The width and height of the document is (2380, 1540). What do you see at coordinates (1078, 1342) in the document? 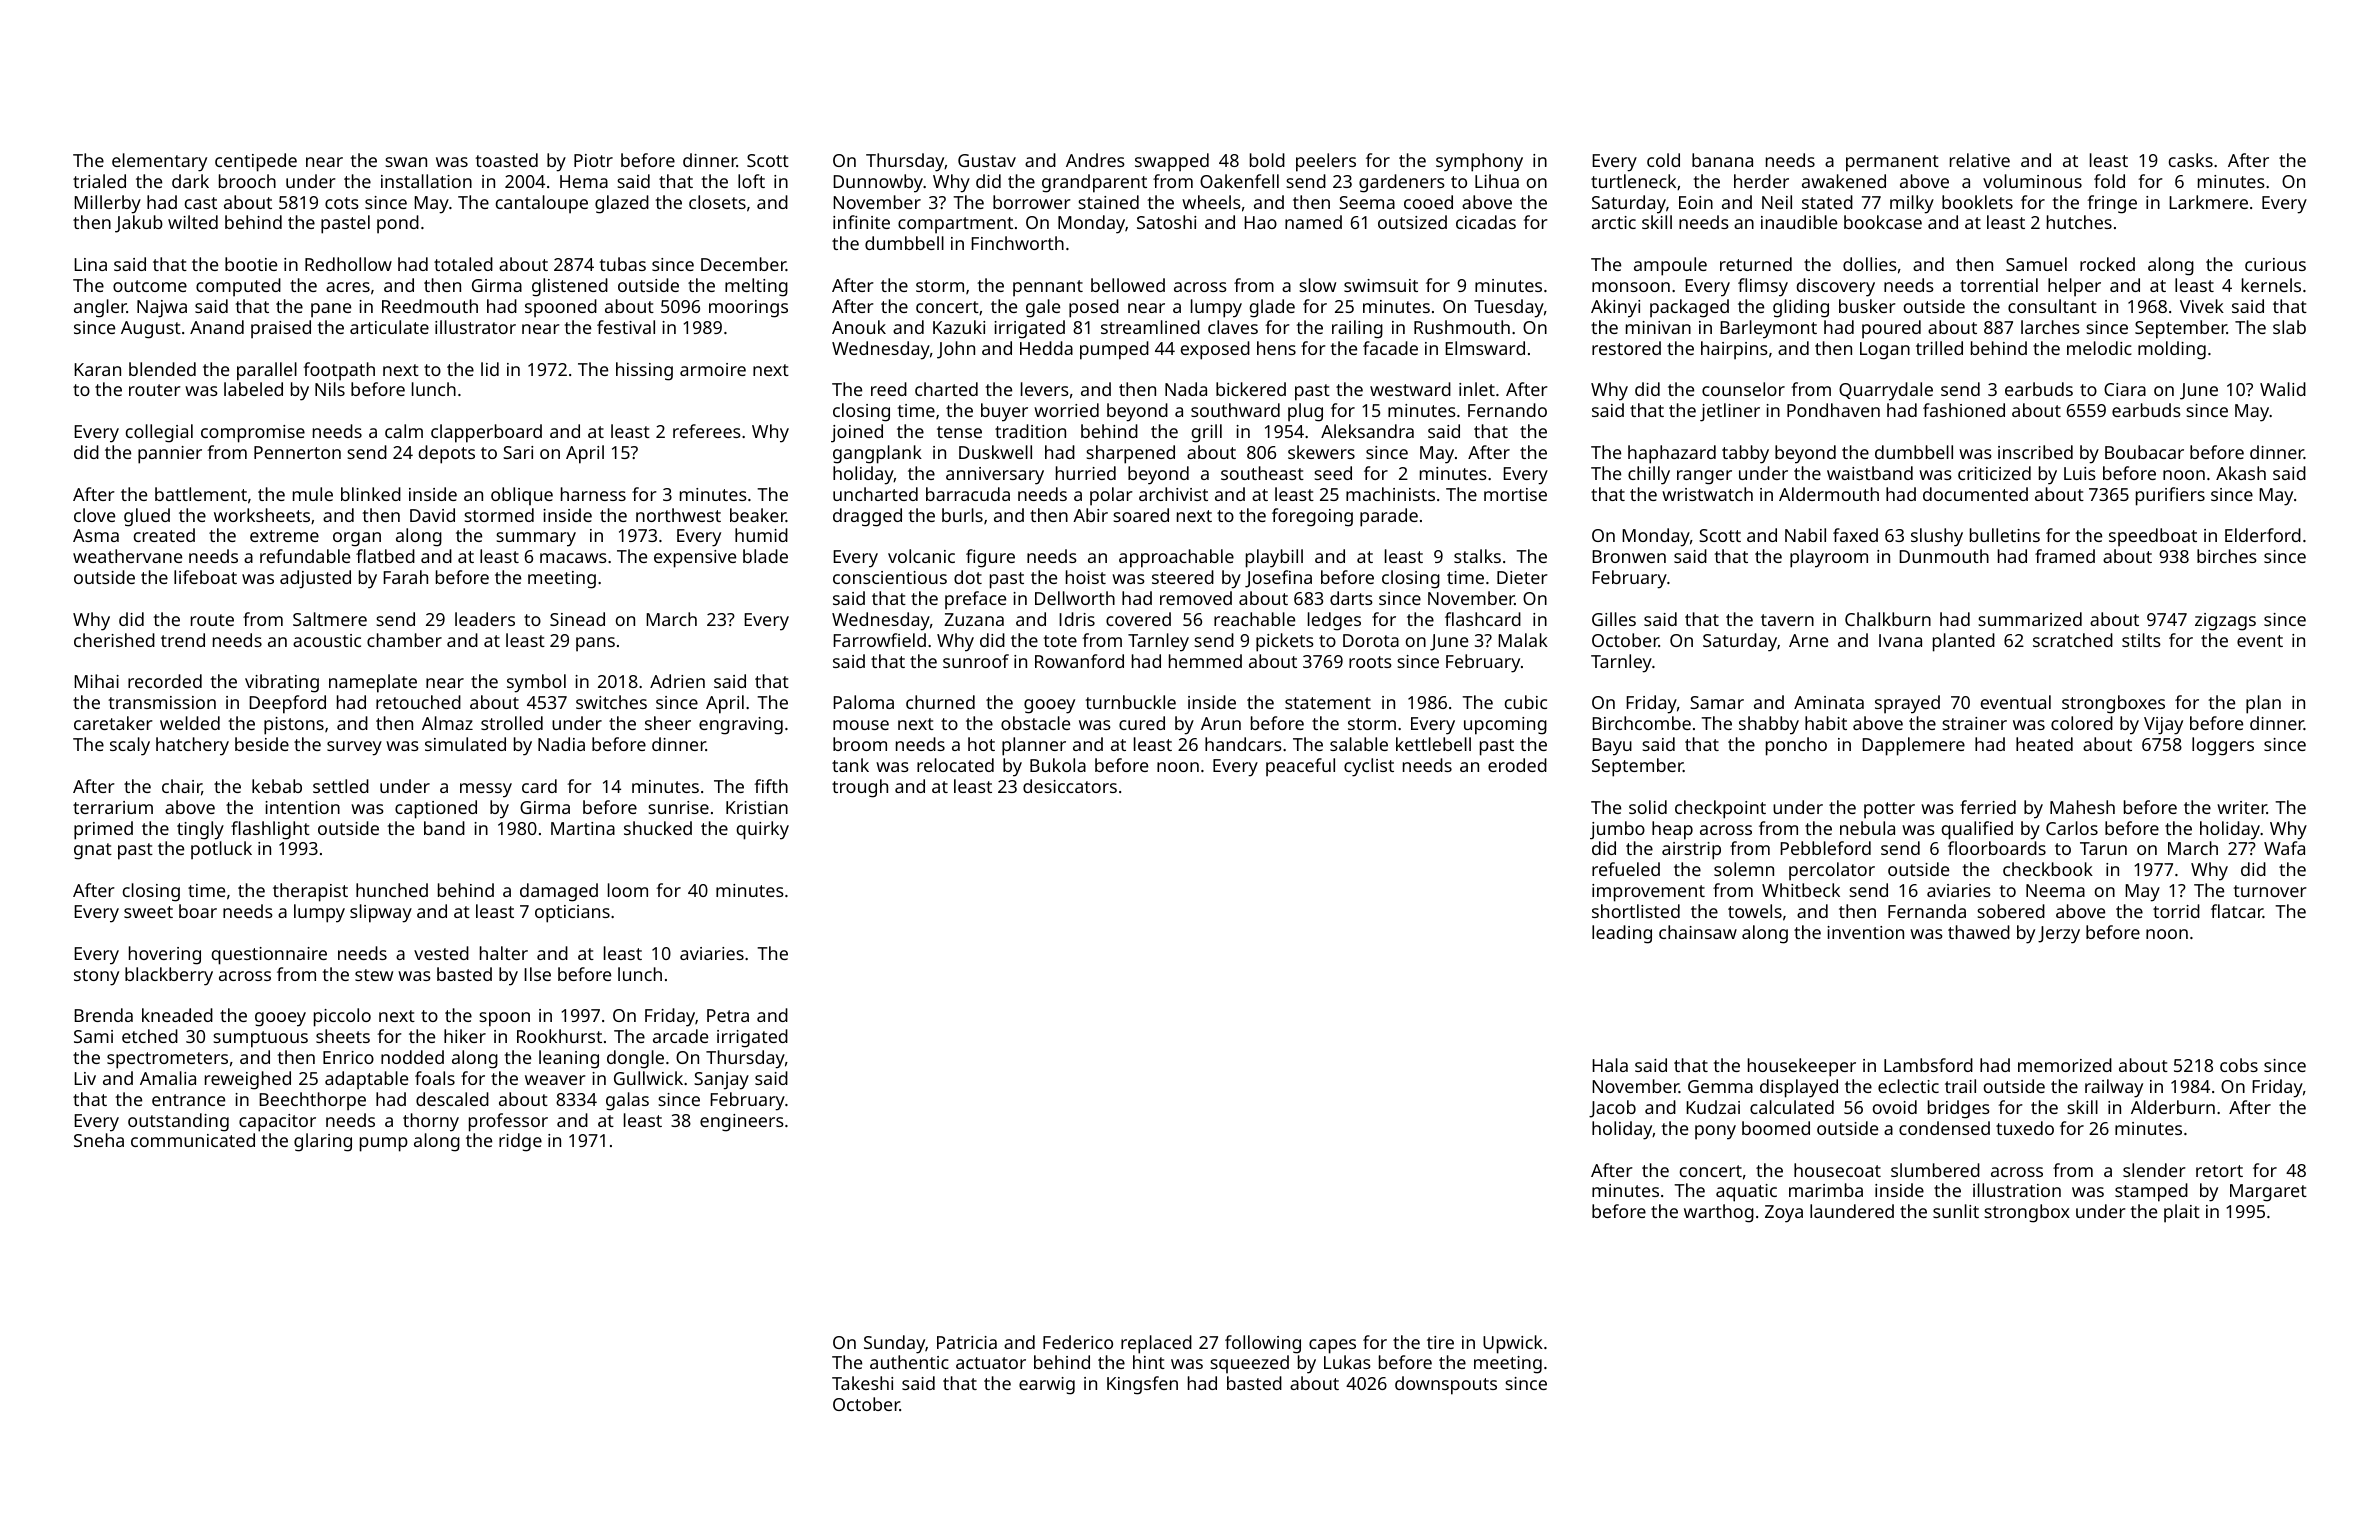
I see `Federico` at bounding box center [1078, 1342].
